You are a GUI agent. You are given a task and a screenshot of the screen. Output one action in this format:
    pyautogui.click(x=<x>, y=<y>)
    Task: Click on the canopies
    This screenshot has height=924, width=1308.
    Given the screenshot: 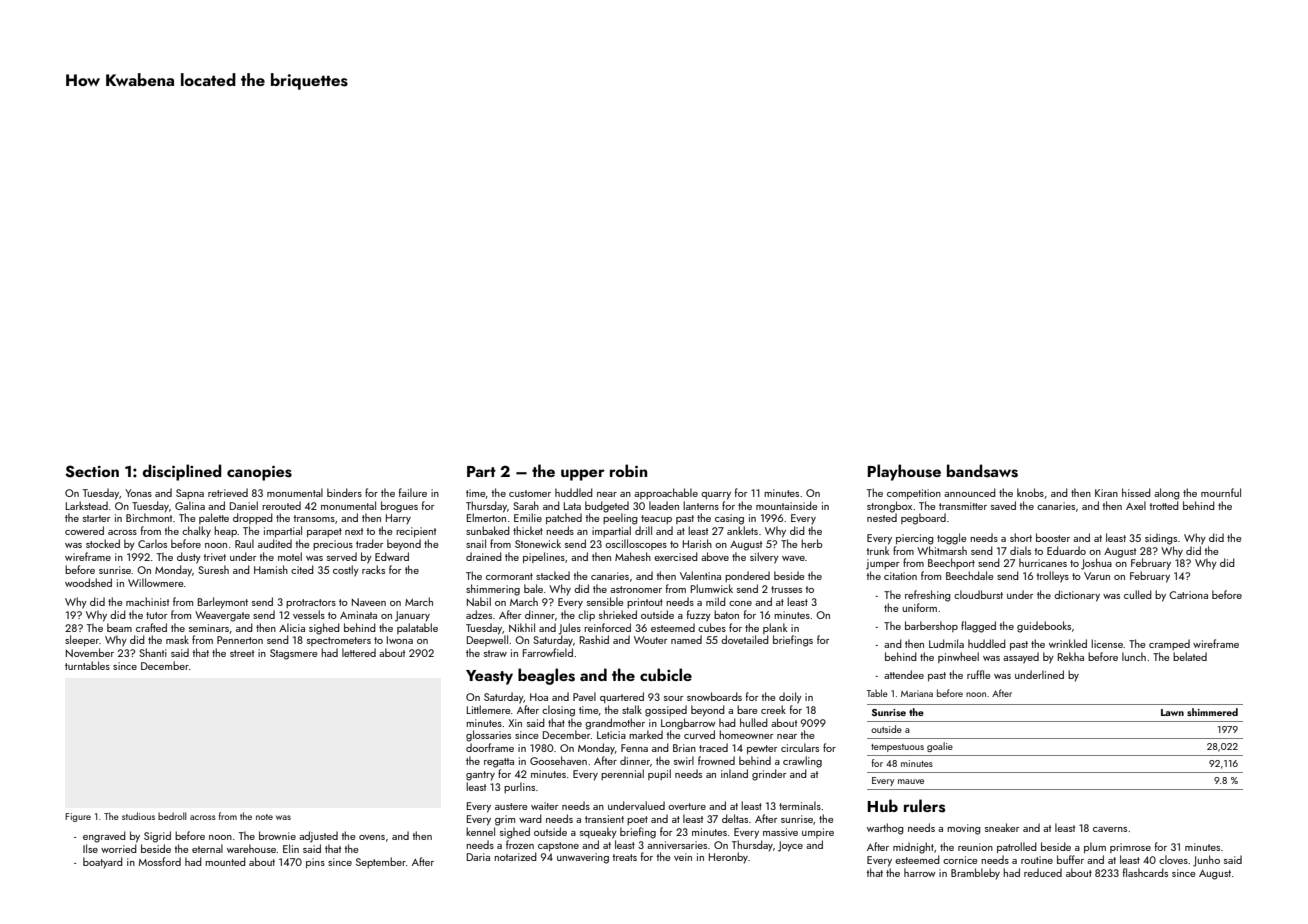 What is the action you would take?
    pyautogui.click(x=259, y=473)
